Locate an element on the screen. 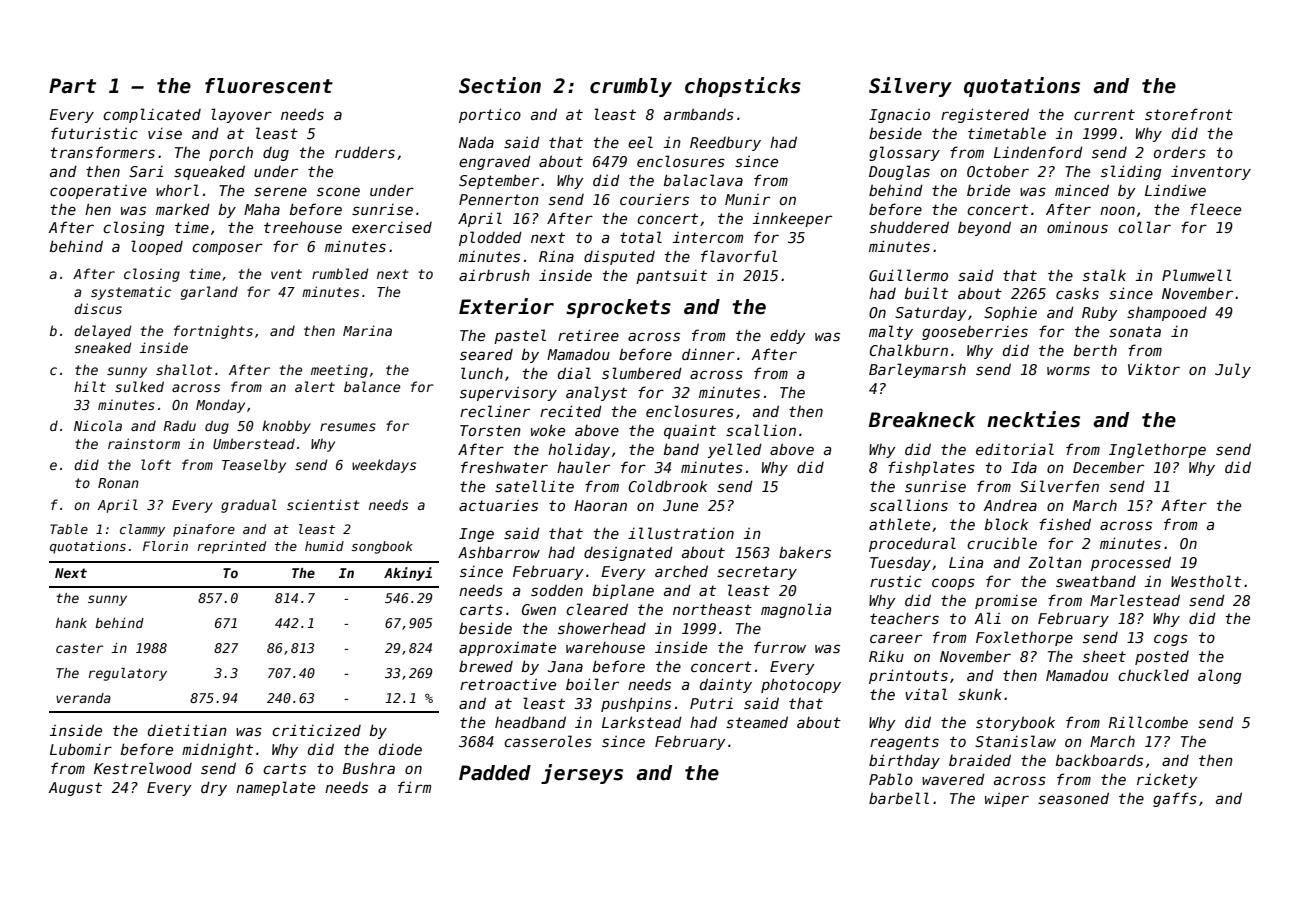 This screenshot has height=924, width=1308. criticized is located at coordinates (316, 730).
